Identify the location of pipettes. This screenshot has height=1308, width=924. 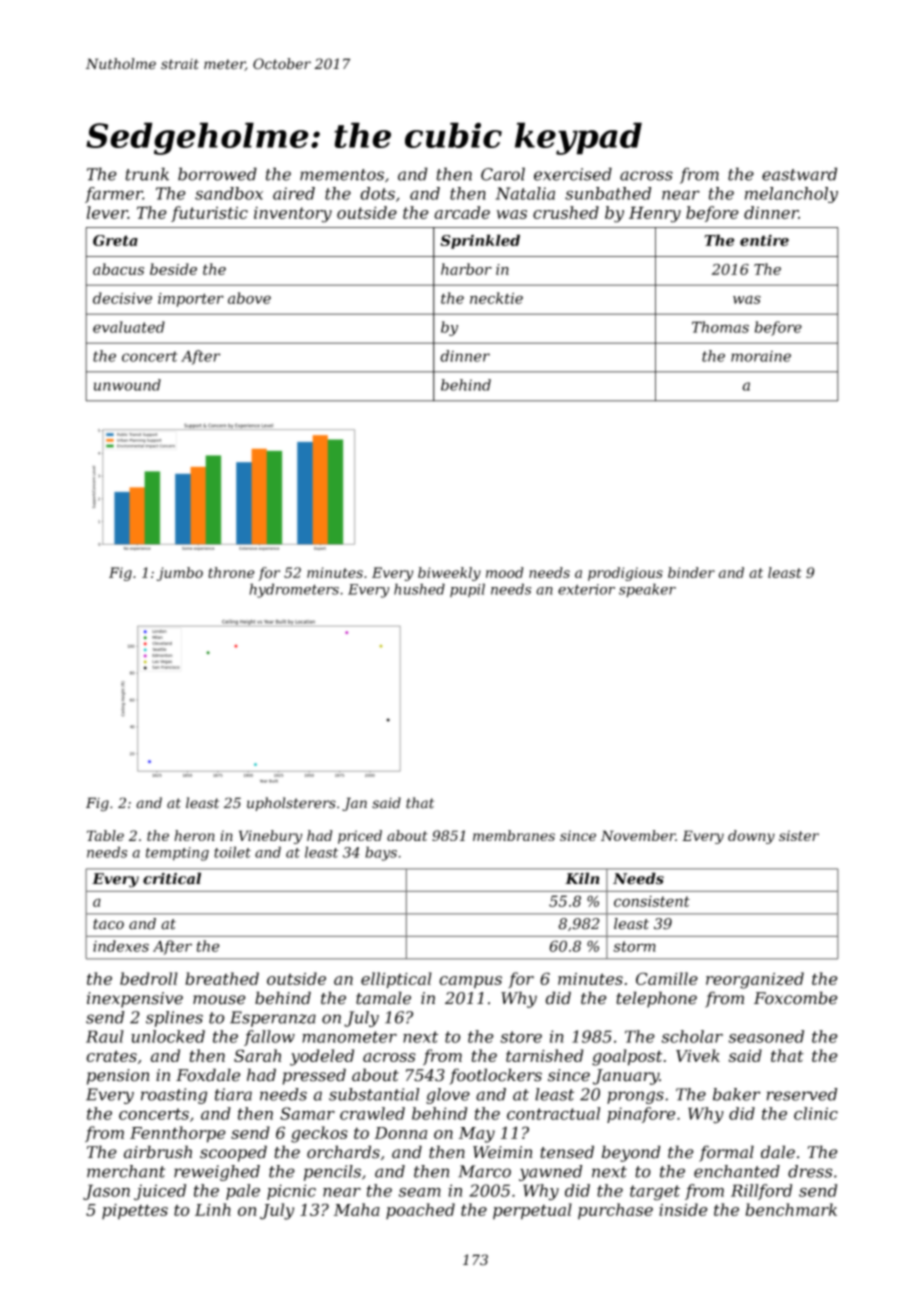
(135, 1212).
